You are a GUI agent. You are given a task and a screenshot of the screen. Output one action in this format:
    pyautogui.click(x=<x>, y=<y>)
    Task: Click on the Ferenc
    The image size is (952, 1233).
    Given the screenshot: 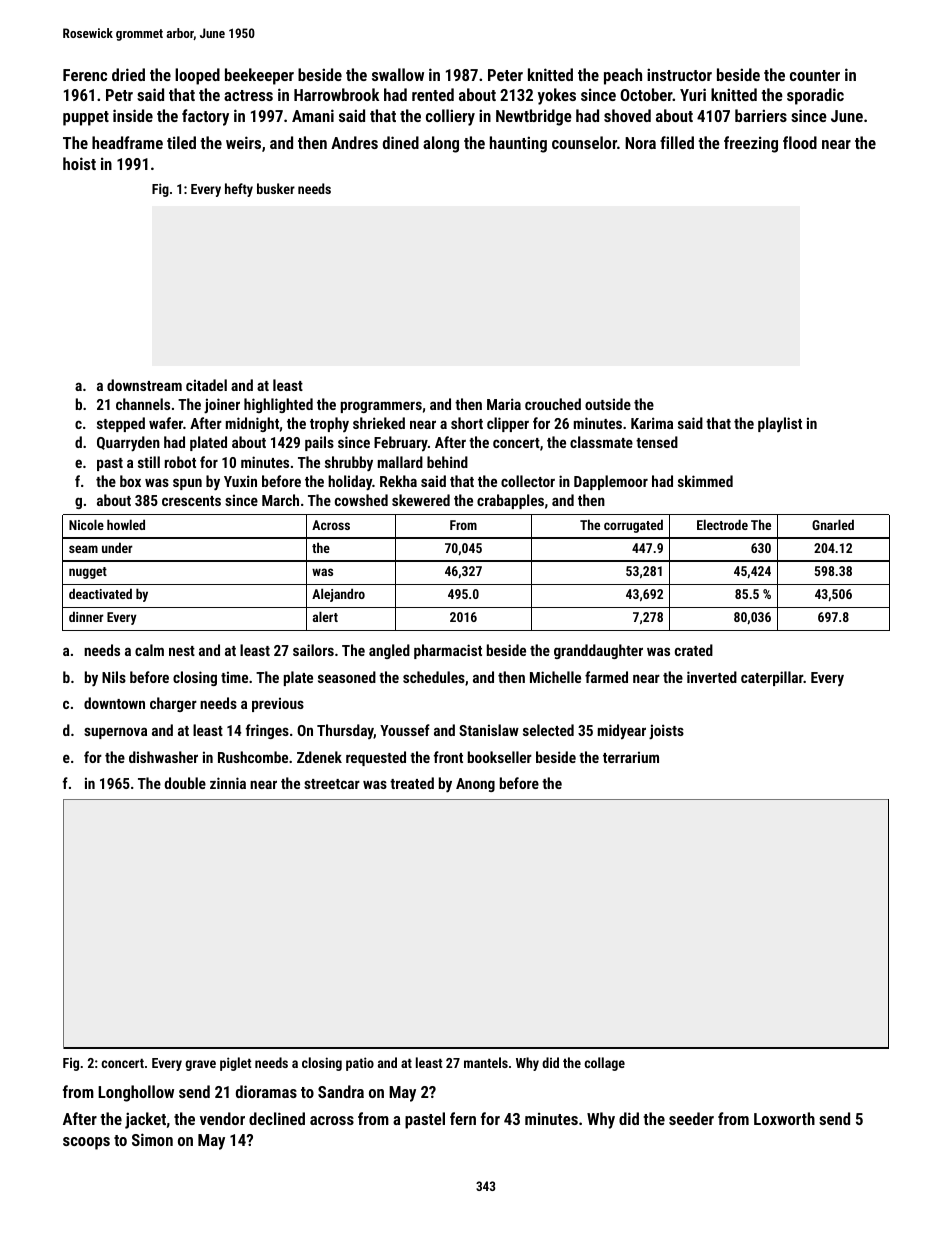 What is the action you would take?
    pyautogui.click(x=85, y=75)
